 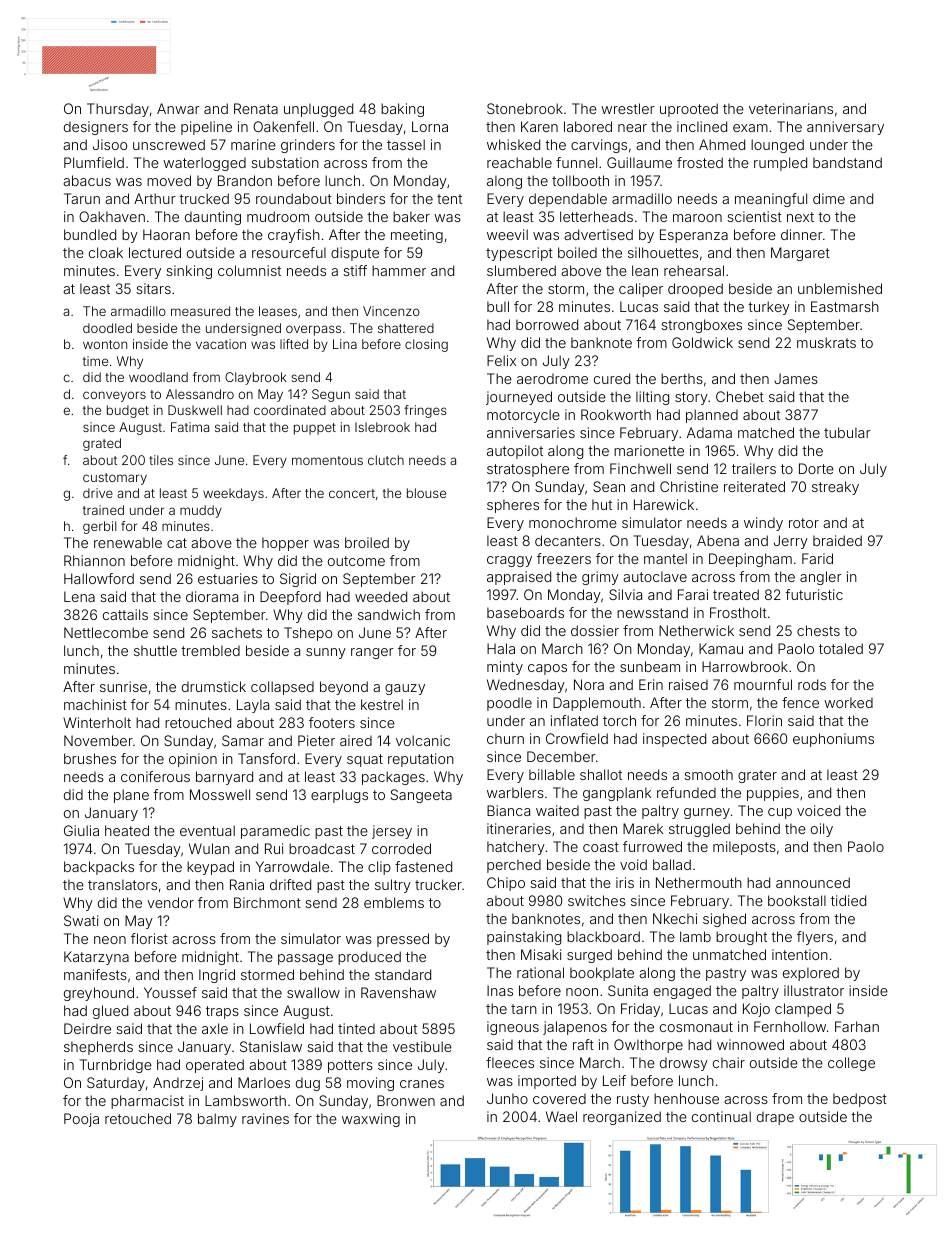 I want to click on diorama, so click(x=212, y=596).
